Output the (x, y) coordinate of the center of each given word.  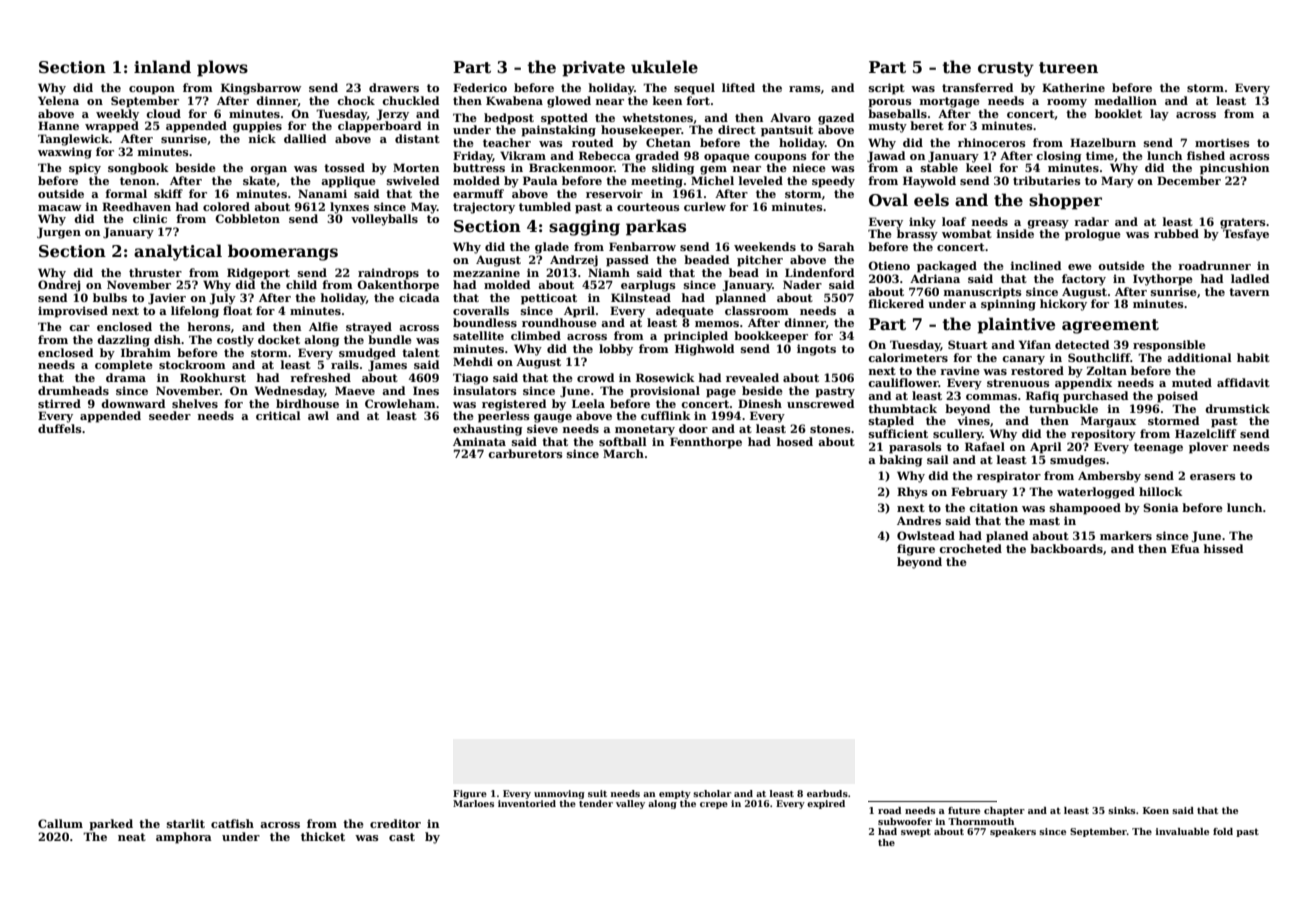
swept (916, 832)
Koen (1156, 810)
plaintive (1016, 325)
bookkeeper (771, 337)
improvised (73, 312)
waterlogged (1096, 493)
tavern (1249, 292)
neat (132, 837)
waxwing (65, 153)
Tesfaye (1246, 235)
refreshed (320, 377)
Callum (60, 823)
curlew (705, 206)
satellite (478, 335)
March (623, 453)
